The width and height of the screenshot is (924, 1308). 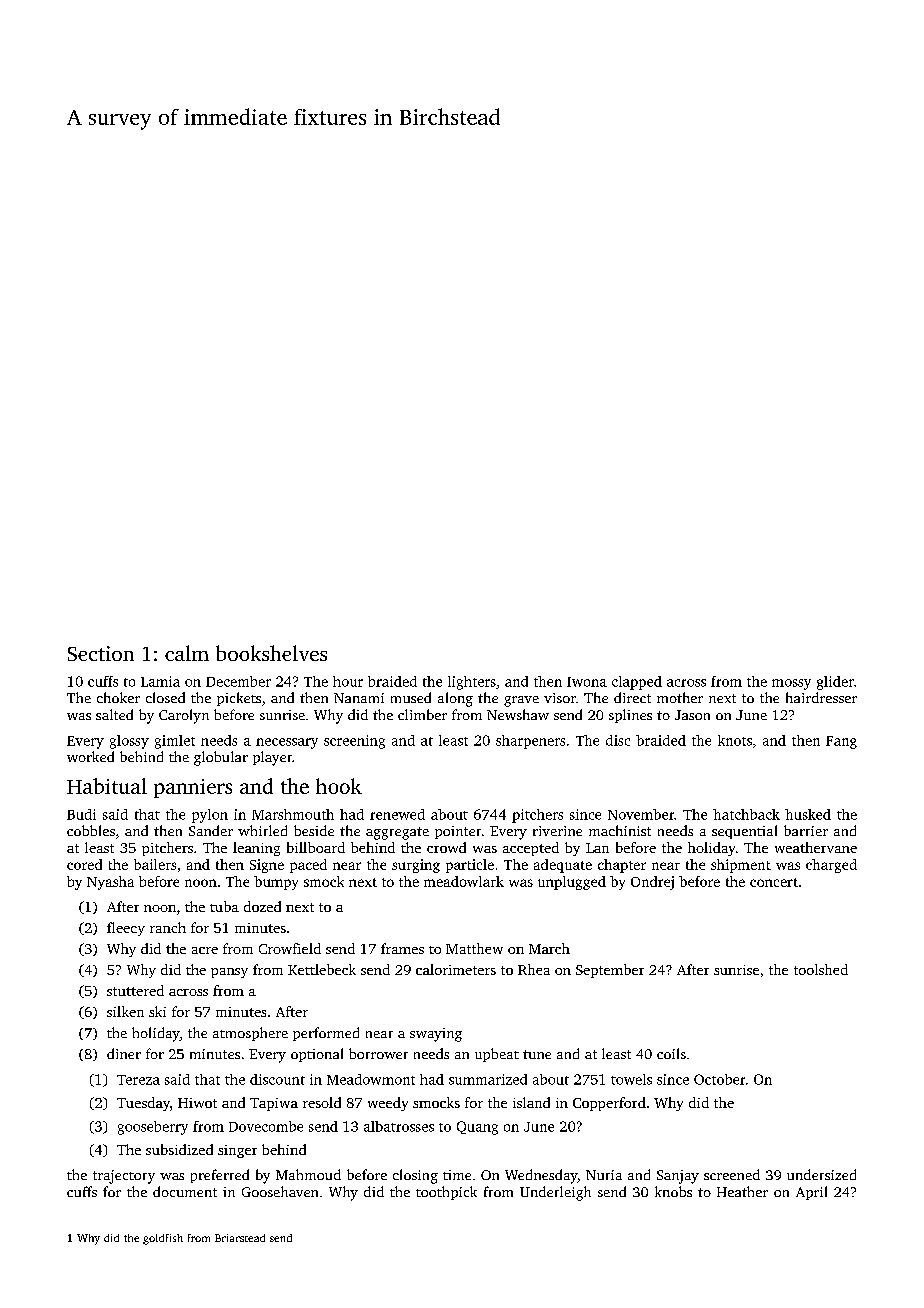 I want to click on Section, so click(x=101, y=653).
